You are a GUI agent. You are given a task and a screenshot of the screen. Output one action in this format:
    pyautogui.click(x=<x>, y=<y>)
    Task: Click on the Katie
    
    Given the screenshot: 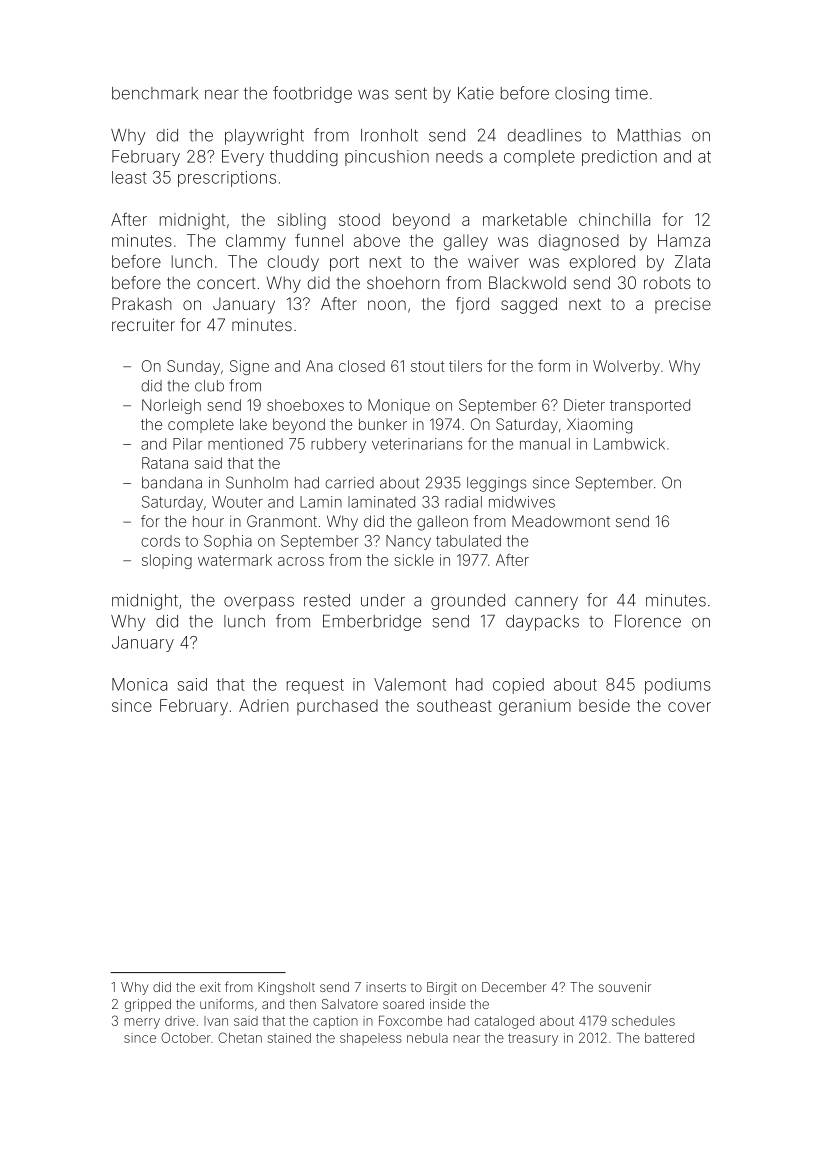 What is the action you would take?
    pyautogui.click(x=476, y=93)
